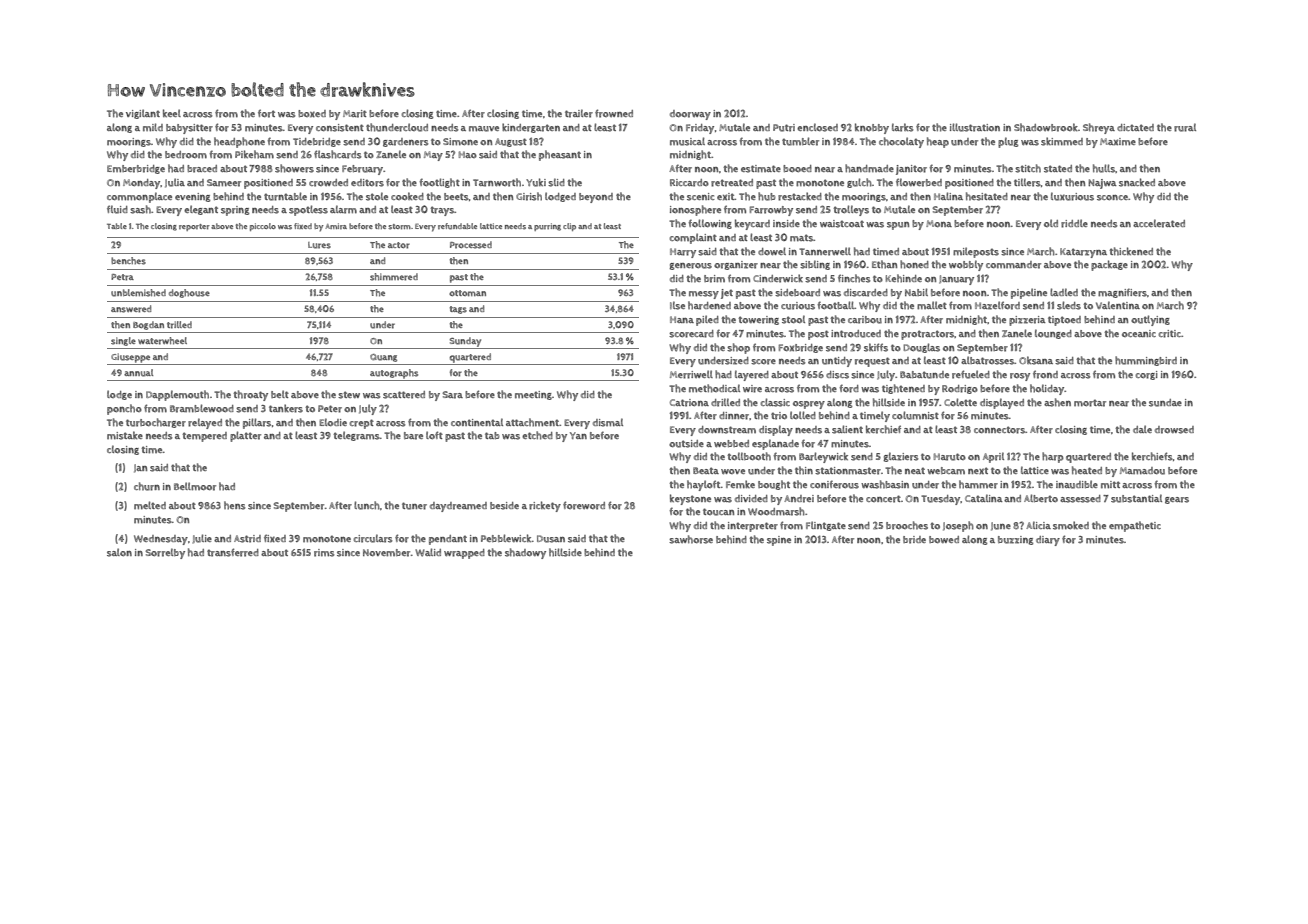 Image resolution: width=1308 pixels, height=924 pixels. I want to click on connectors, so click(999, 430).
